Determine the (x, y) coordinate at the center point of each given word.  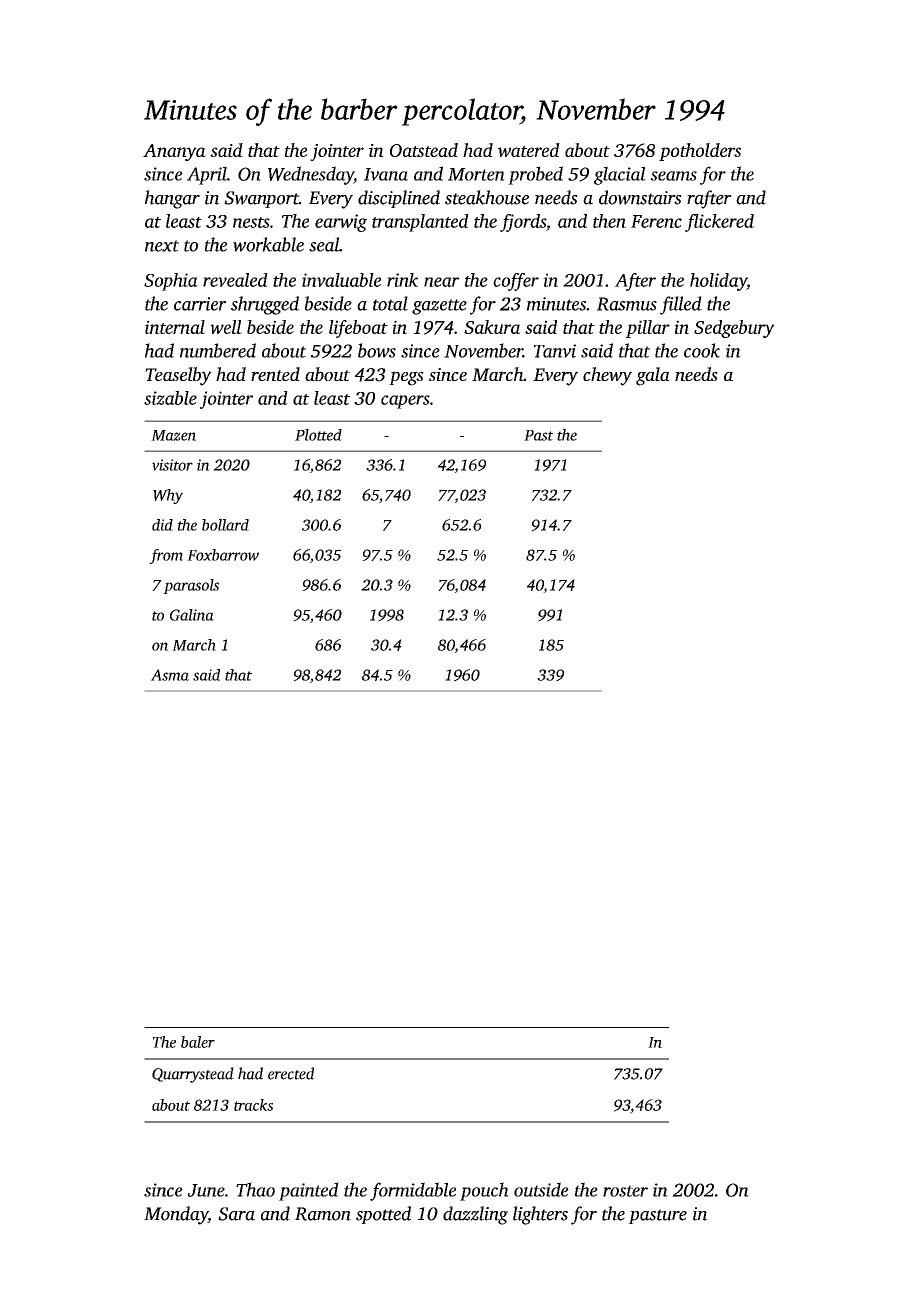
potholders (700, 152)
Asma (170, 675)
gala (653, 376)
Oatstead (424, 150)
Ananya (174, 152)
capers (405, 402)
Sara (236, 1214)
